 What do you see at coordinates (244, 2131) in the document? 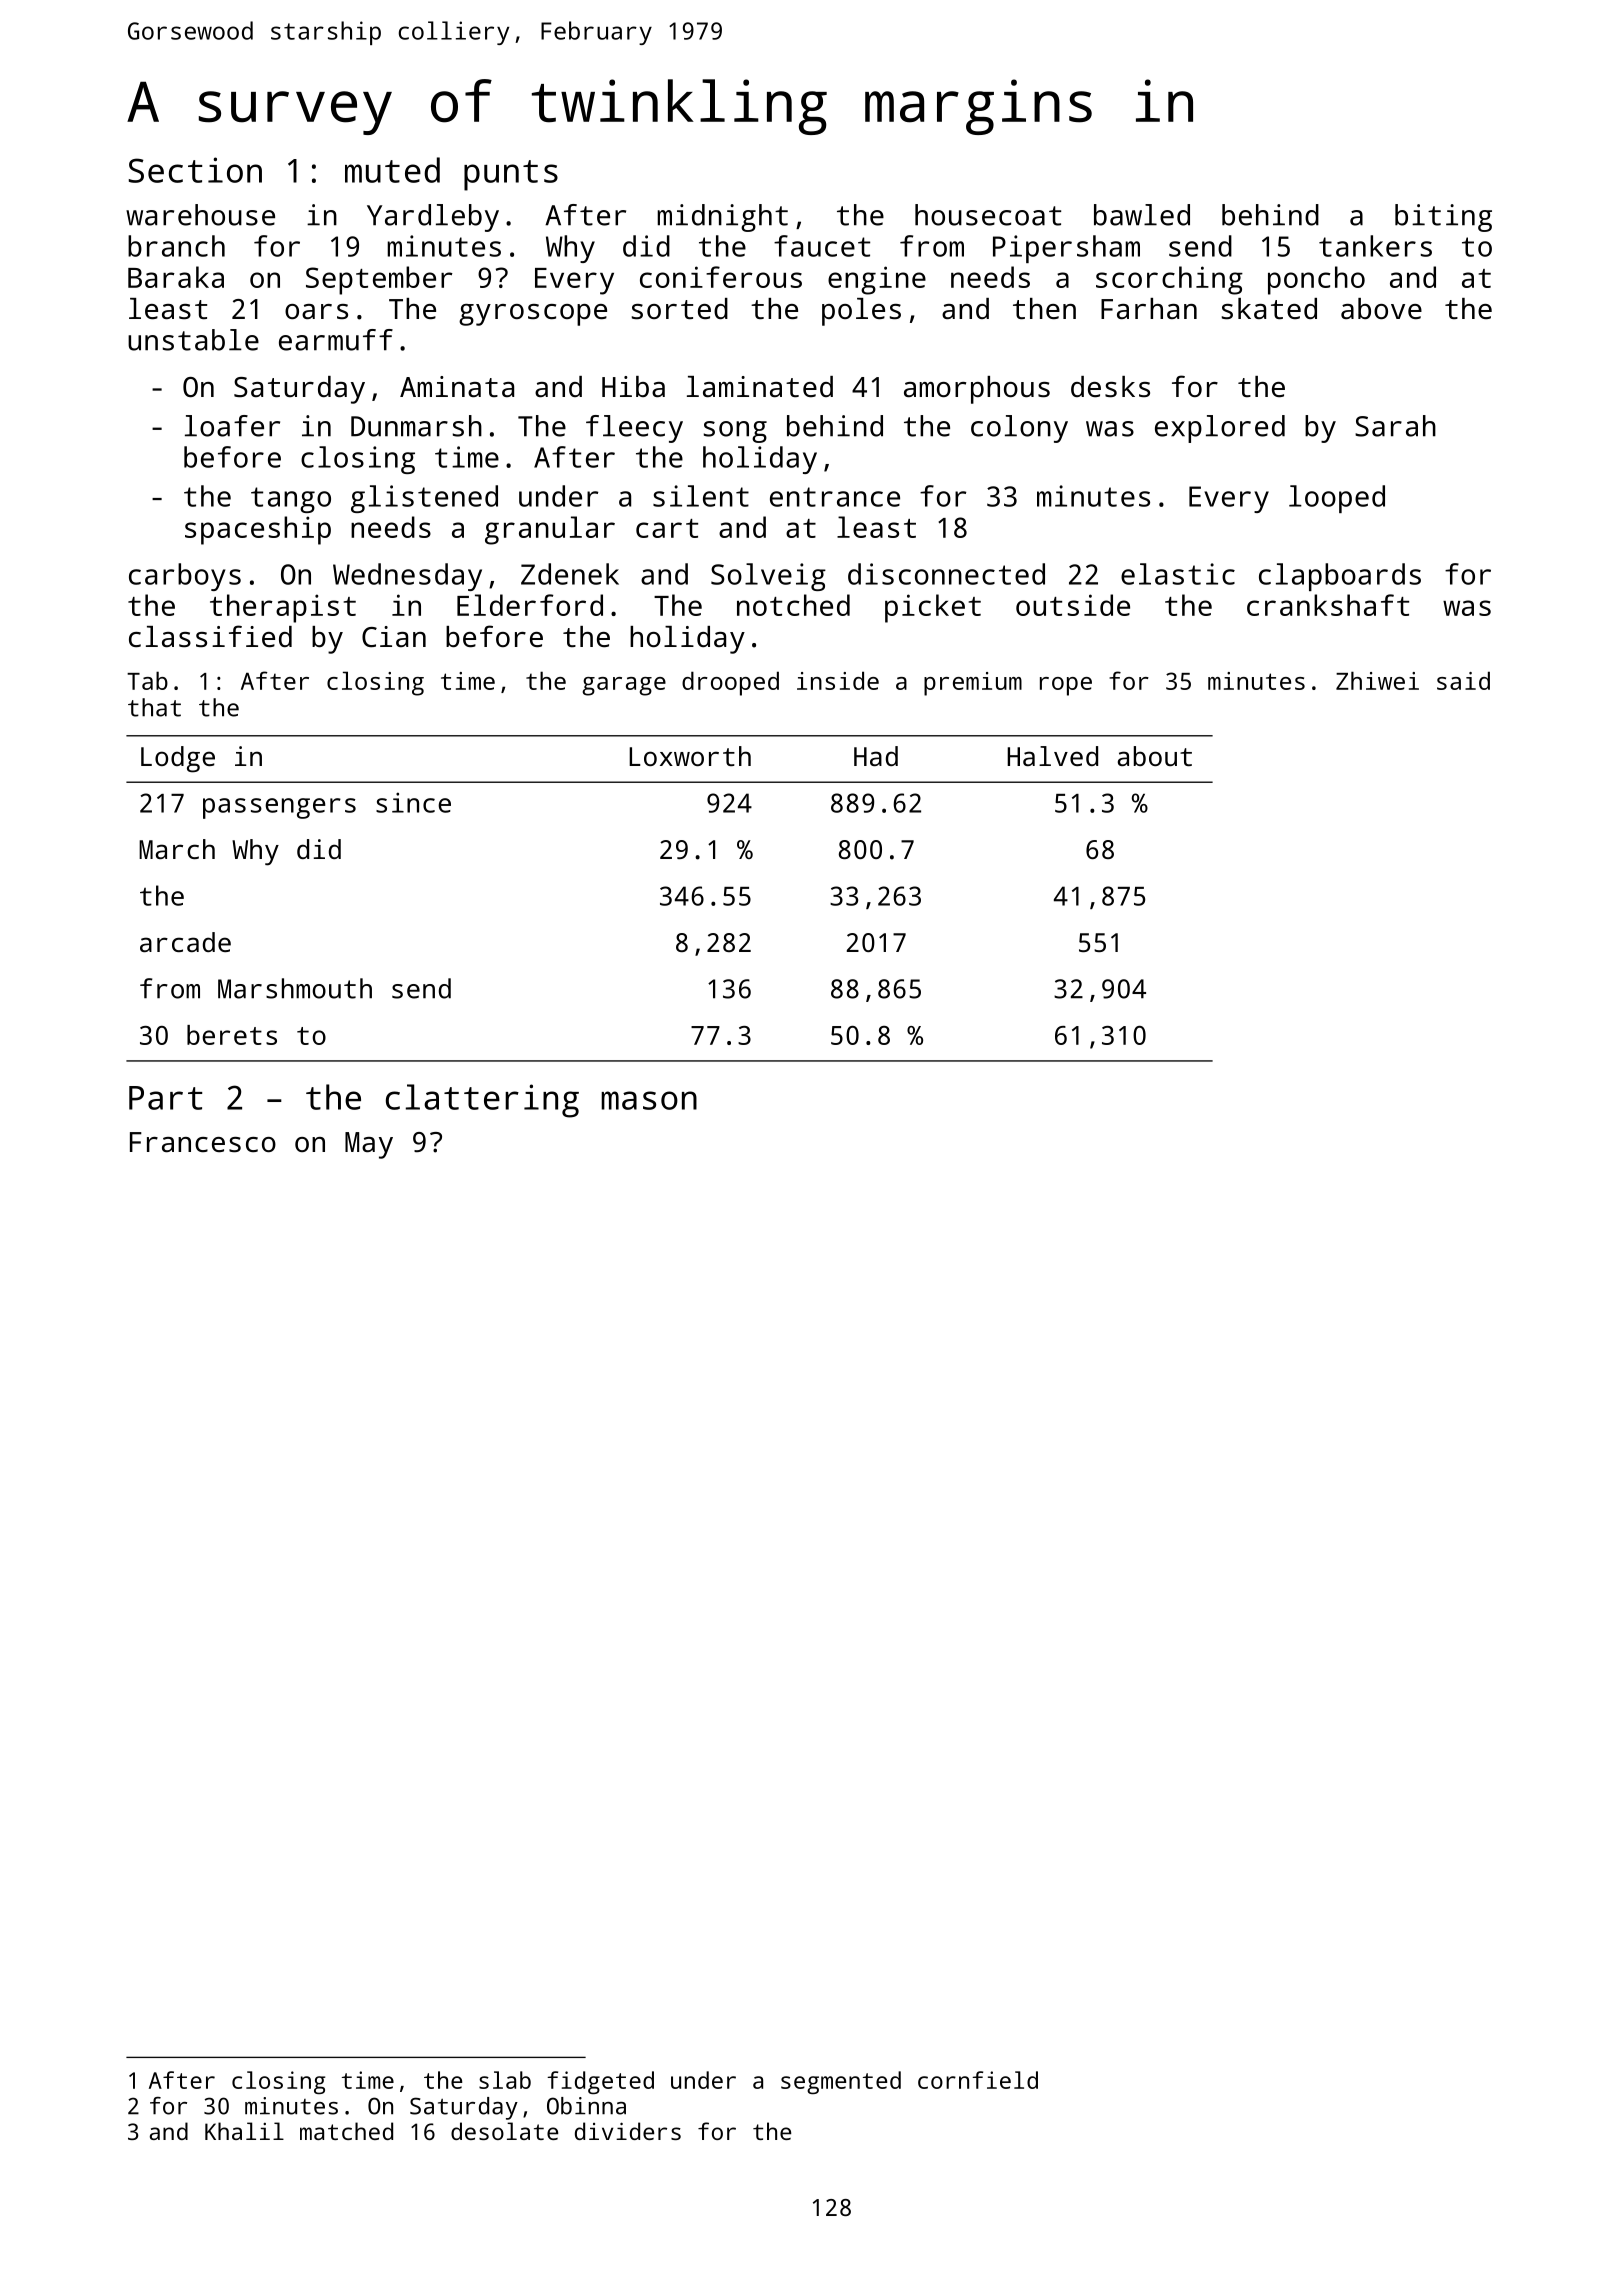
I see `Khalil` at bounding box center [244, 2131].
